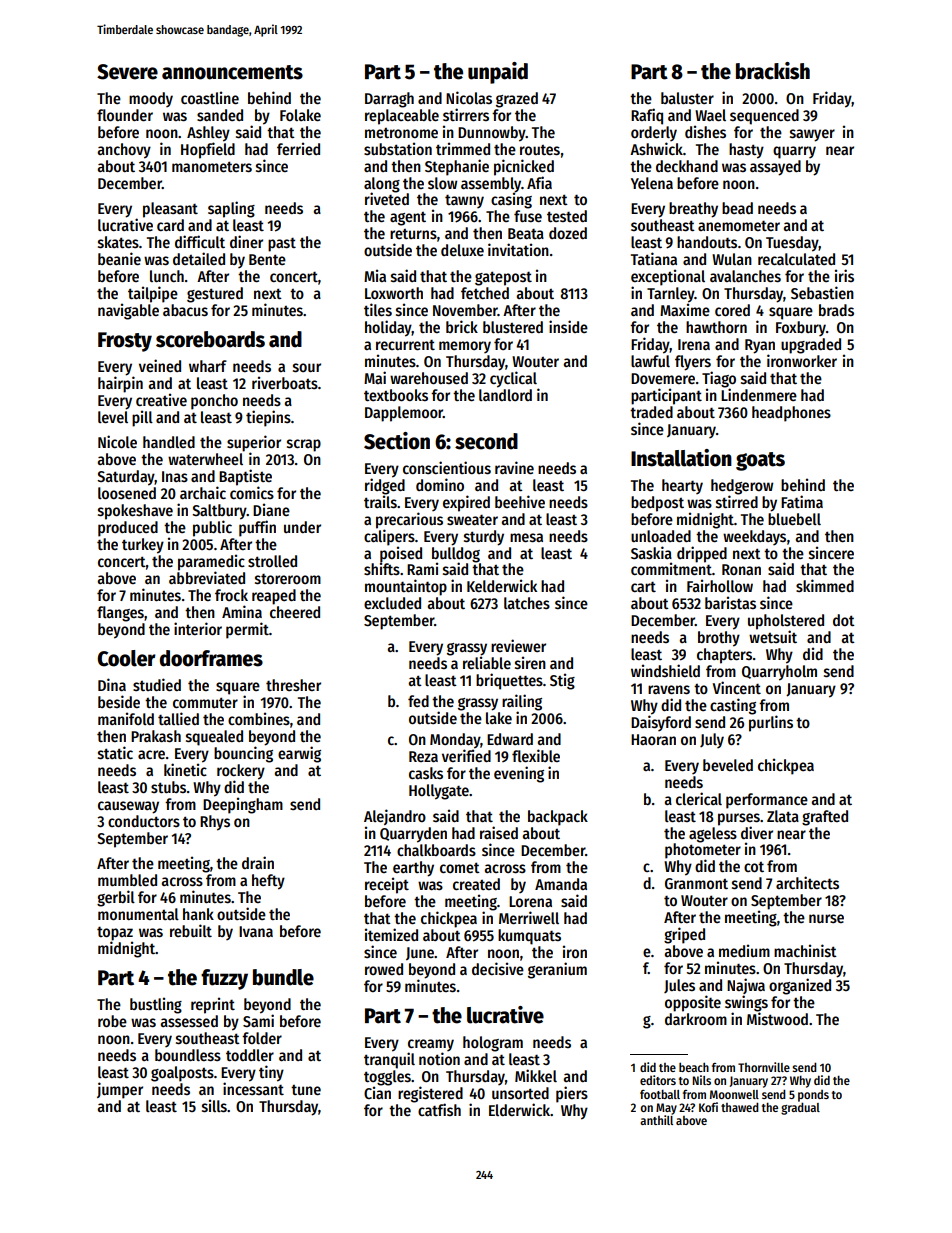  I want to click on darkroom, so click(696, 1019).
